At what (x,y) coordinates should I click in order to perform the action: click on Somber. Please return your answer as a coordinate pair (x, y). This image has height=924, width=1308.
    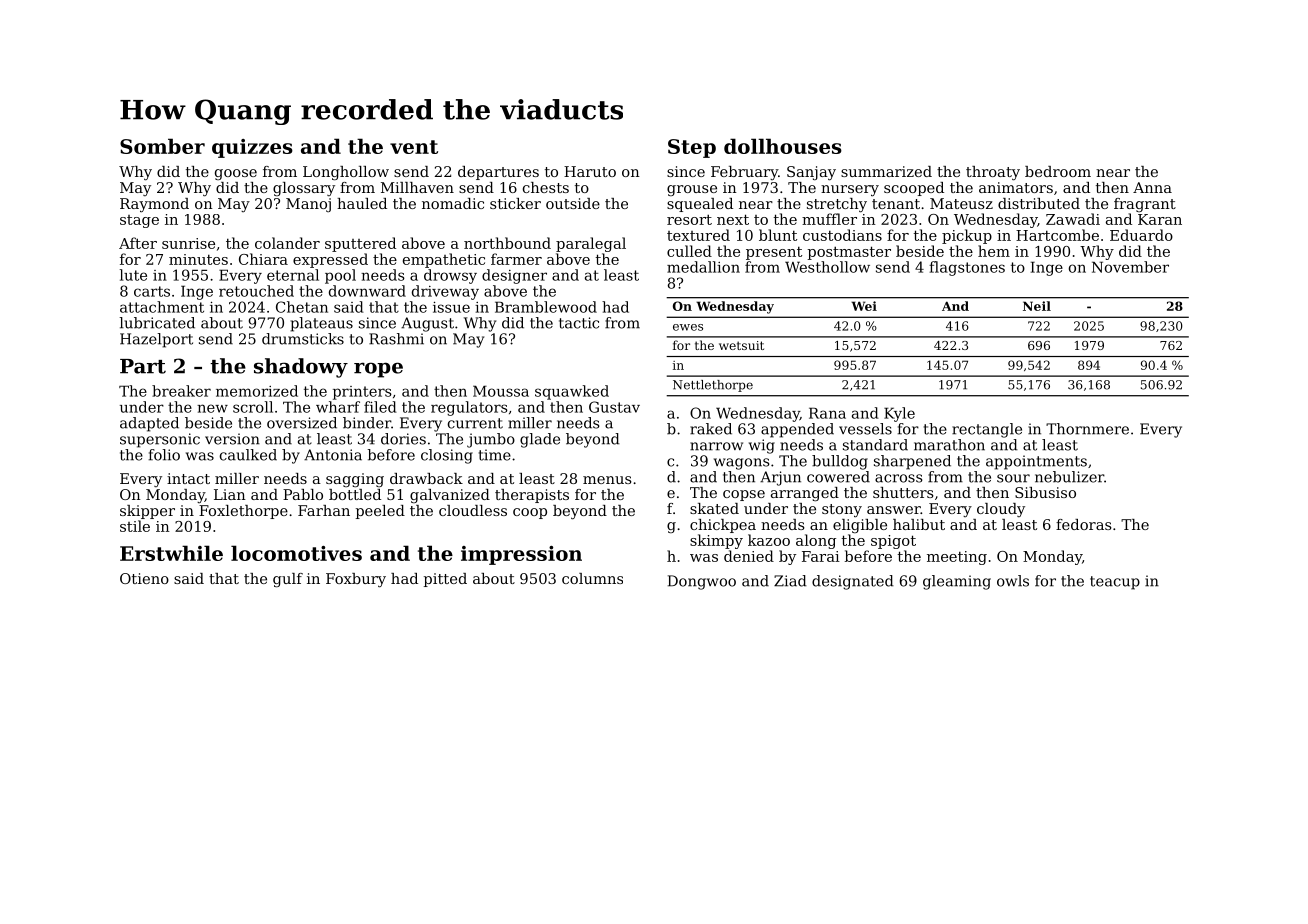
    Looking at the image, I should click on (162, 146).
